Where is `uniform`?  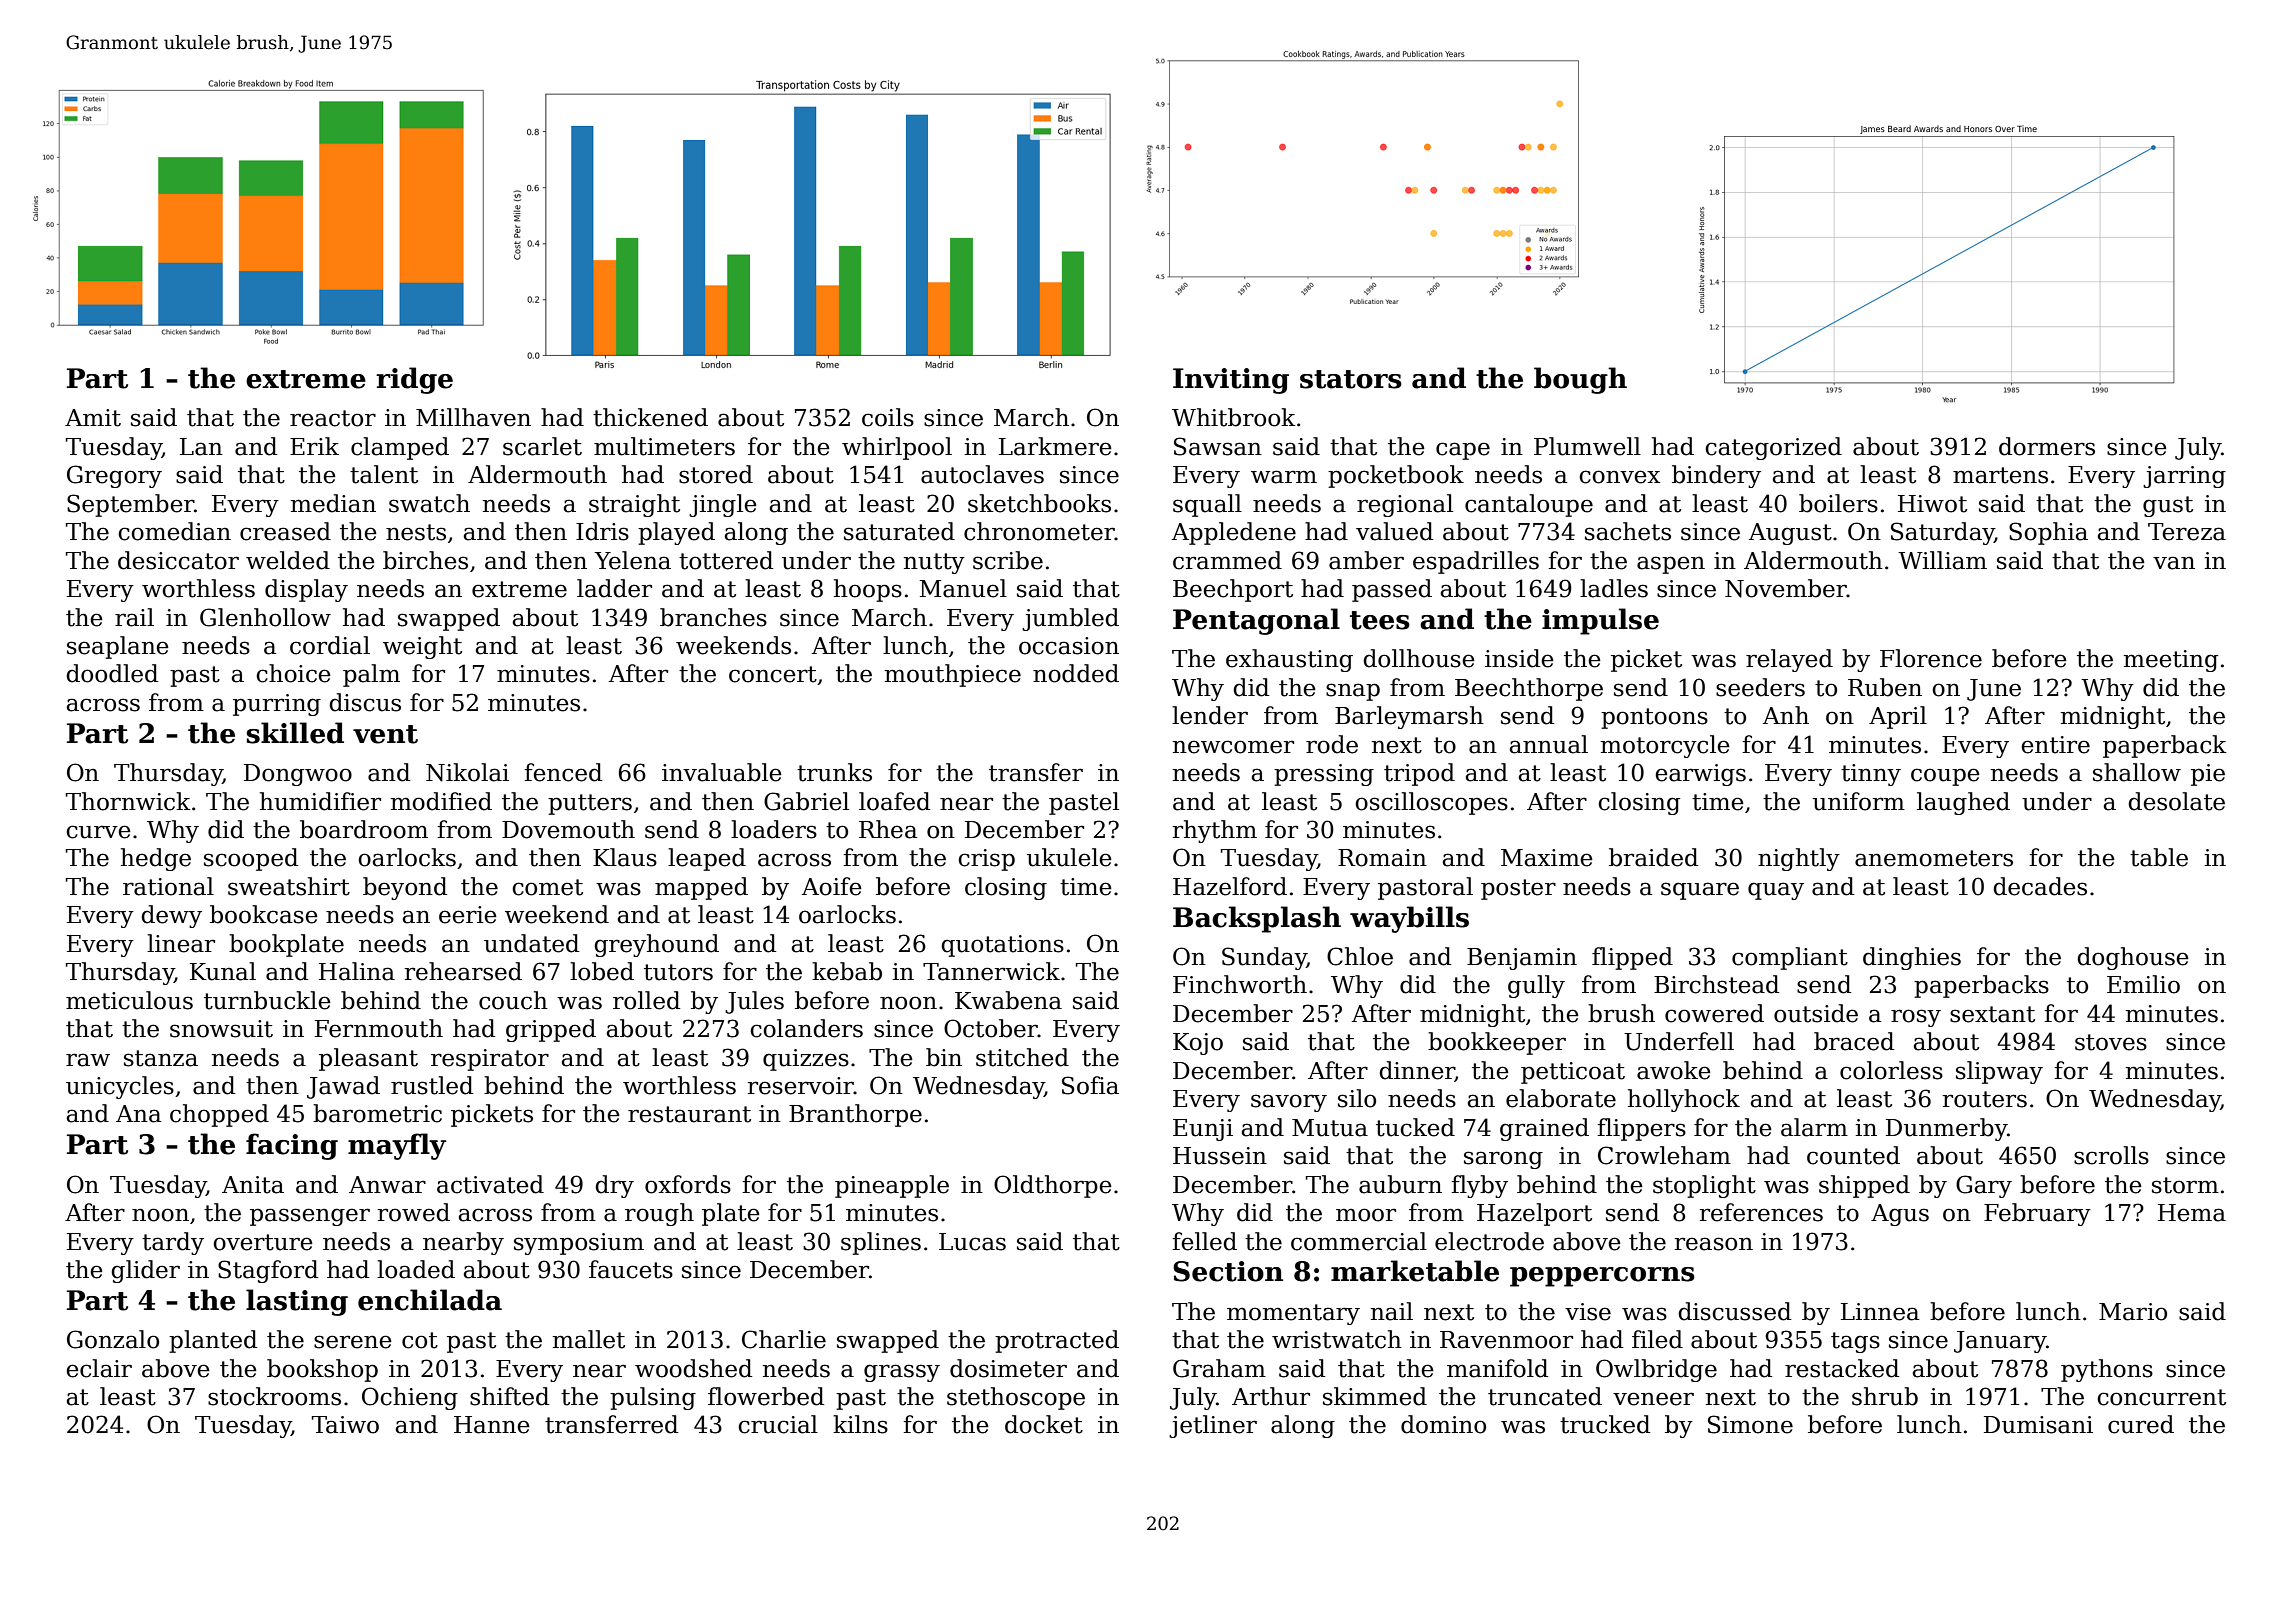
uniform is located at coordinates (1859, 801).
